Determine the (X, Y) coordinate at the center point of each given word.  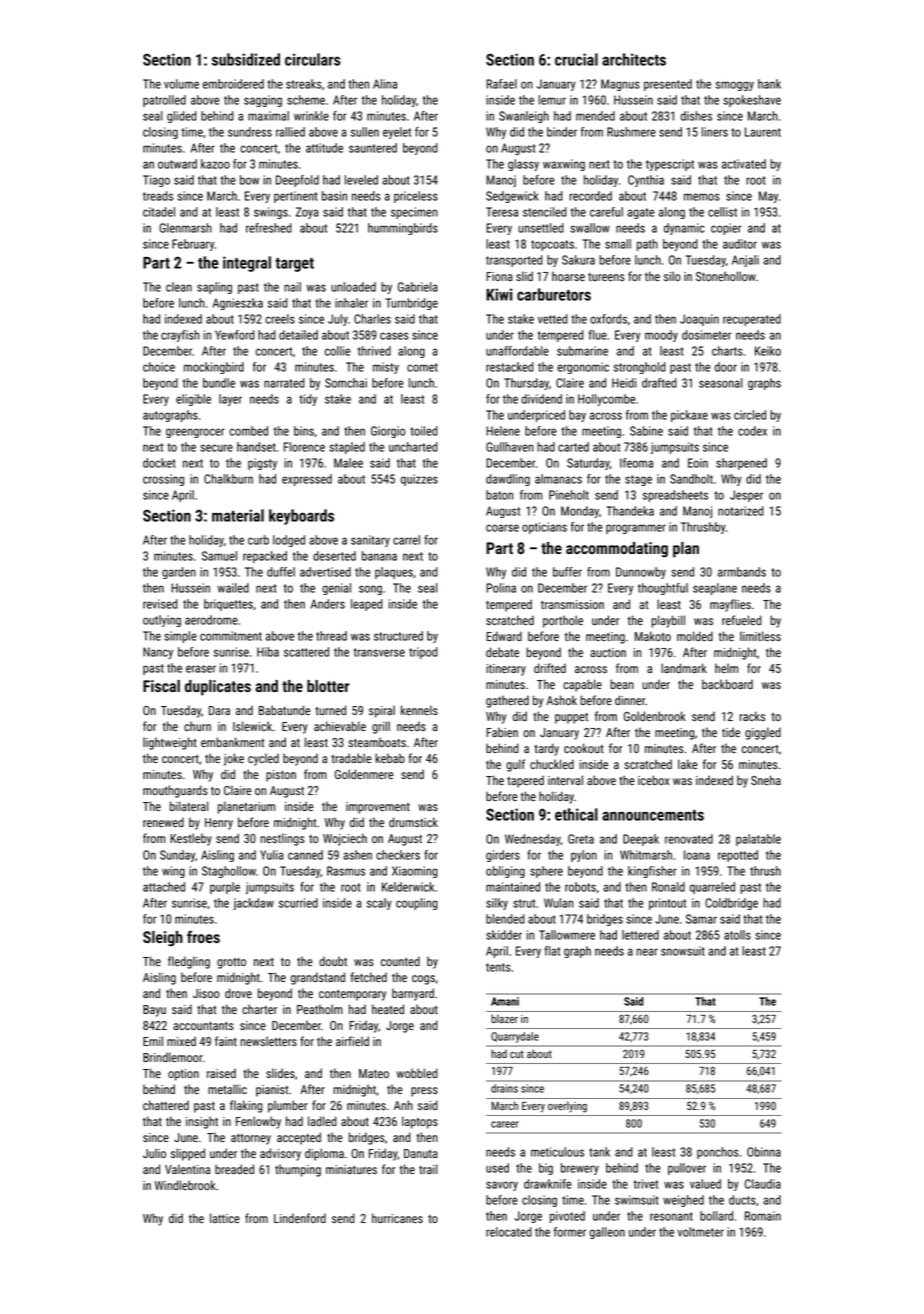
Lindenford (300, 1218)
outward (177, 164)
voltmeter (700, 1232)
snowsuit (683, 951)
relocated (509, 1232)
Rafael (501, 84)
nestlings (282, 839)
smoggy (735, 86)
